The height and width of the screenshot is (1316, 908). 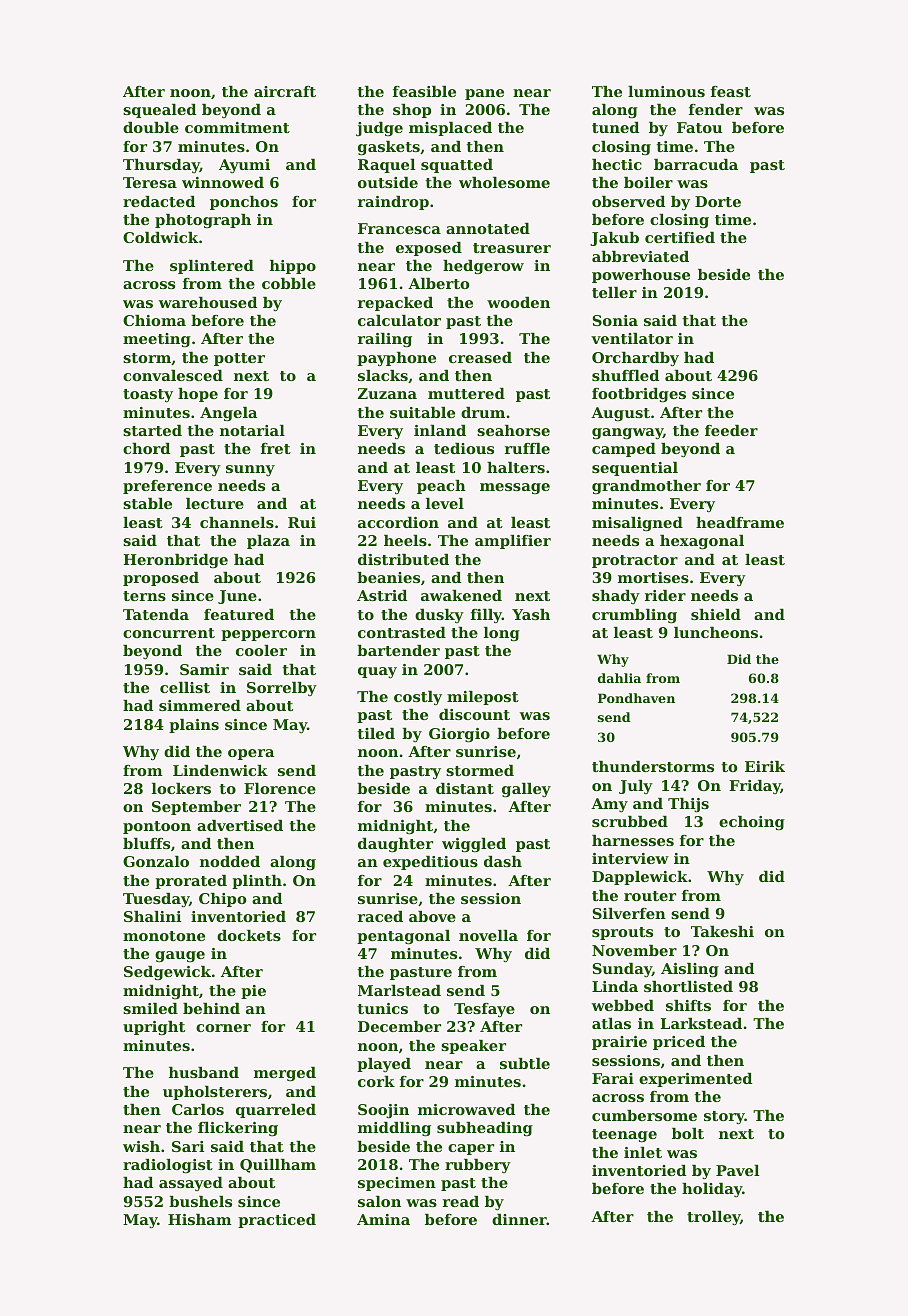 I want to click on warehoused, so click(x=207, y=302).
